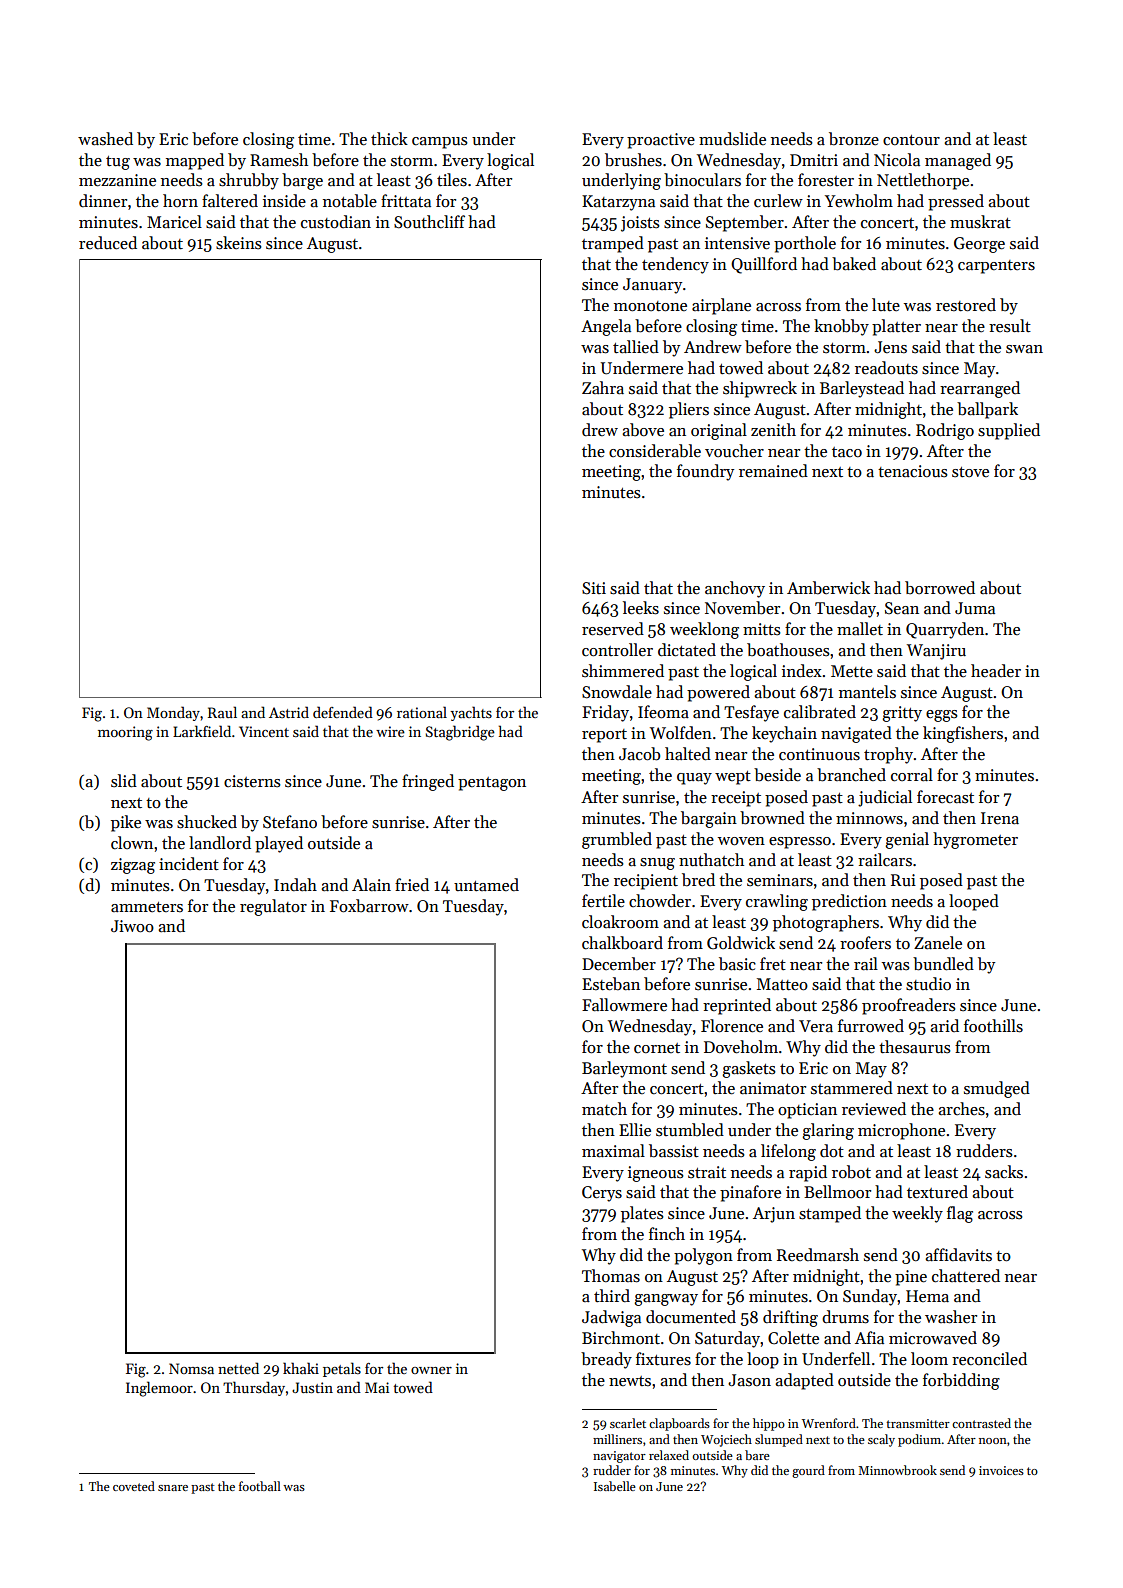 The image size is (1123, 1588). I want to click on photographers, so click(826, 923).
